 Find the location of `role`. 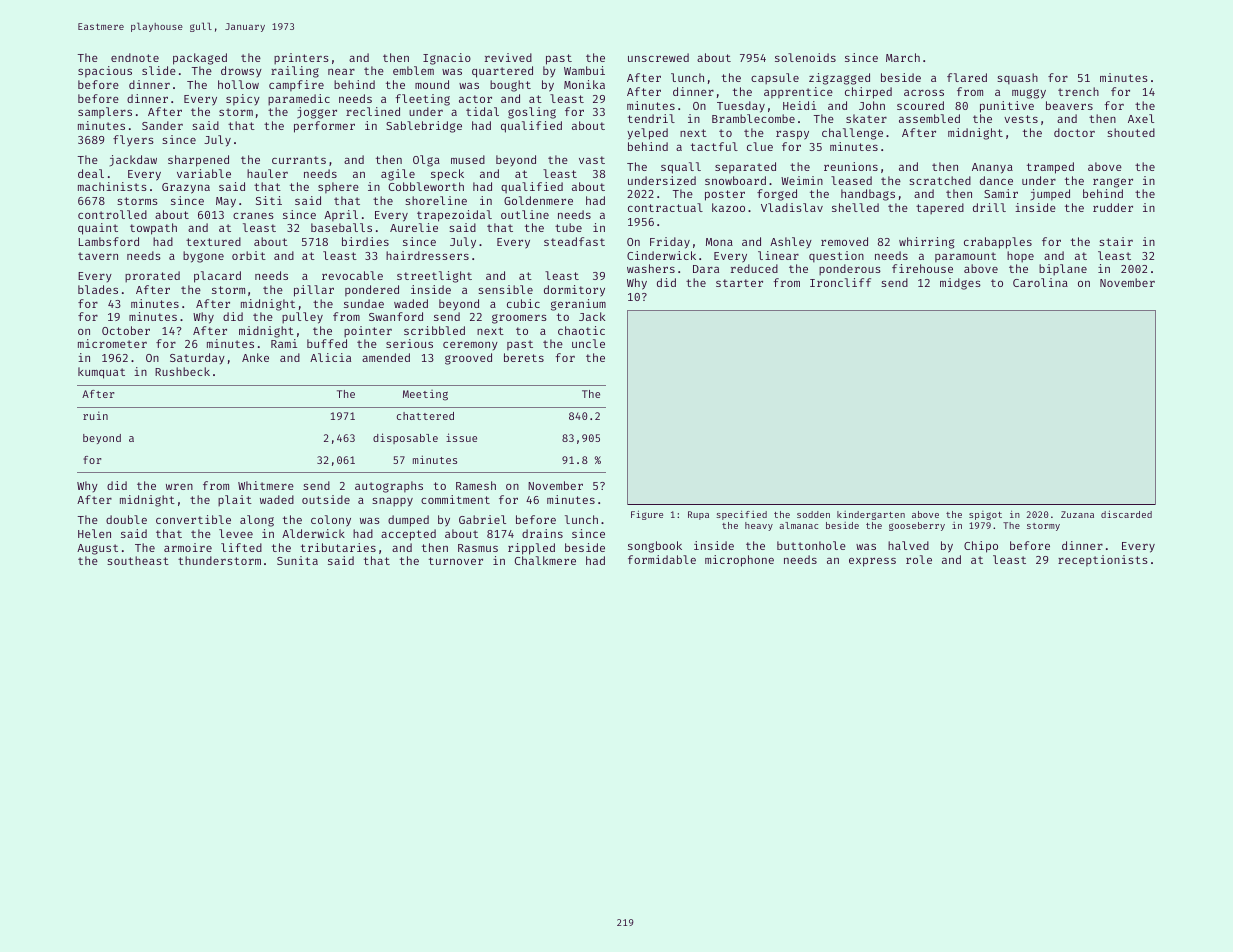

role is located at coordinates (919, 559).
